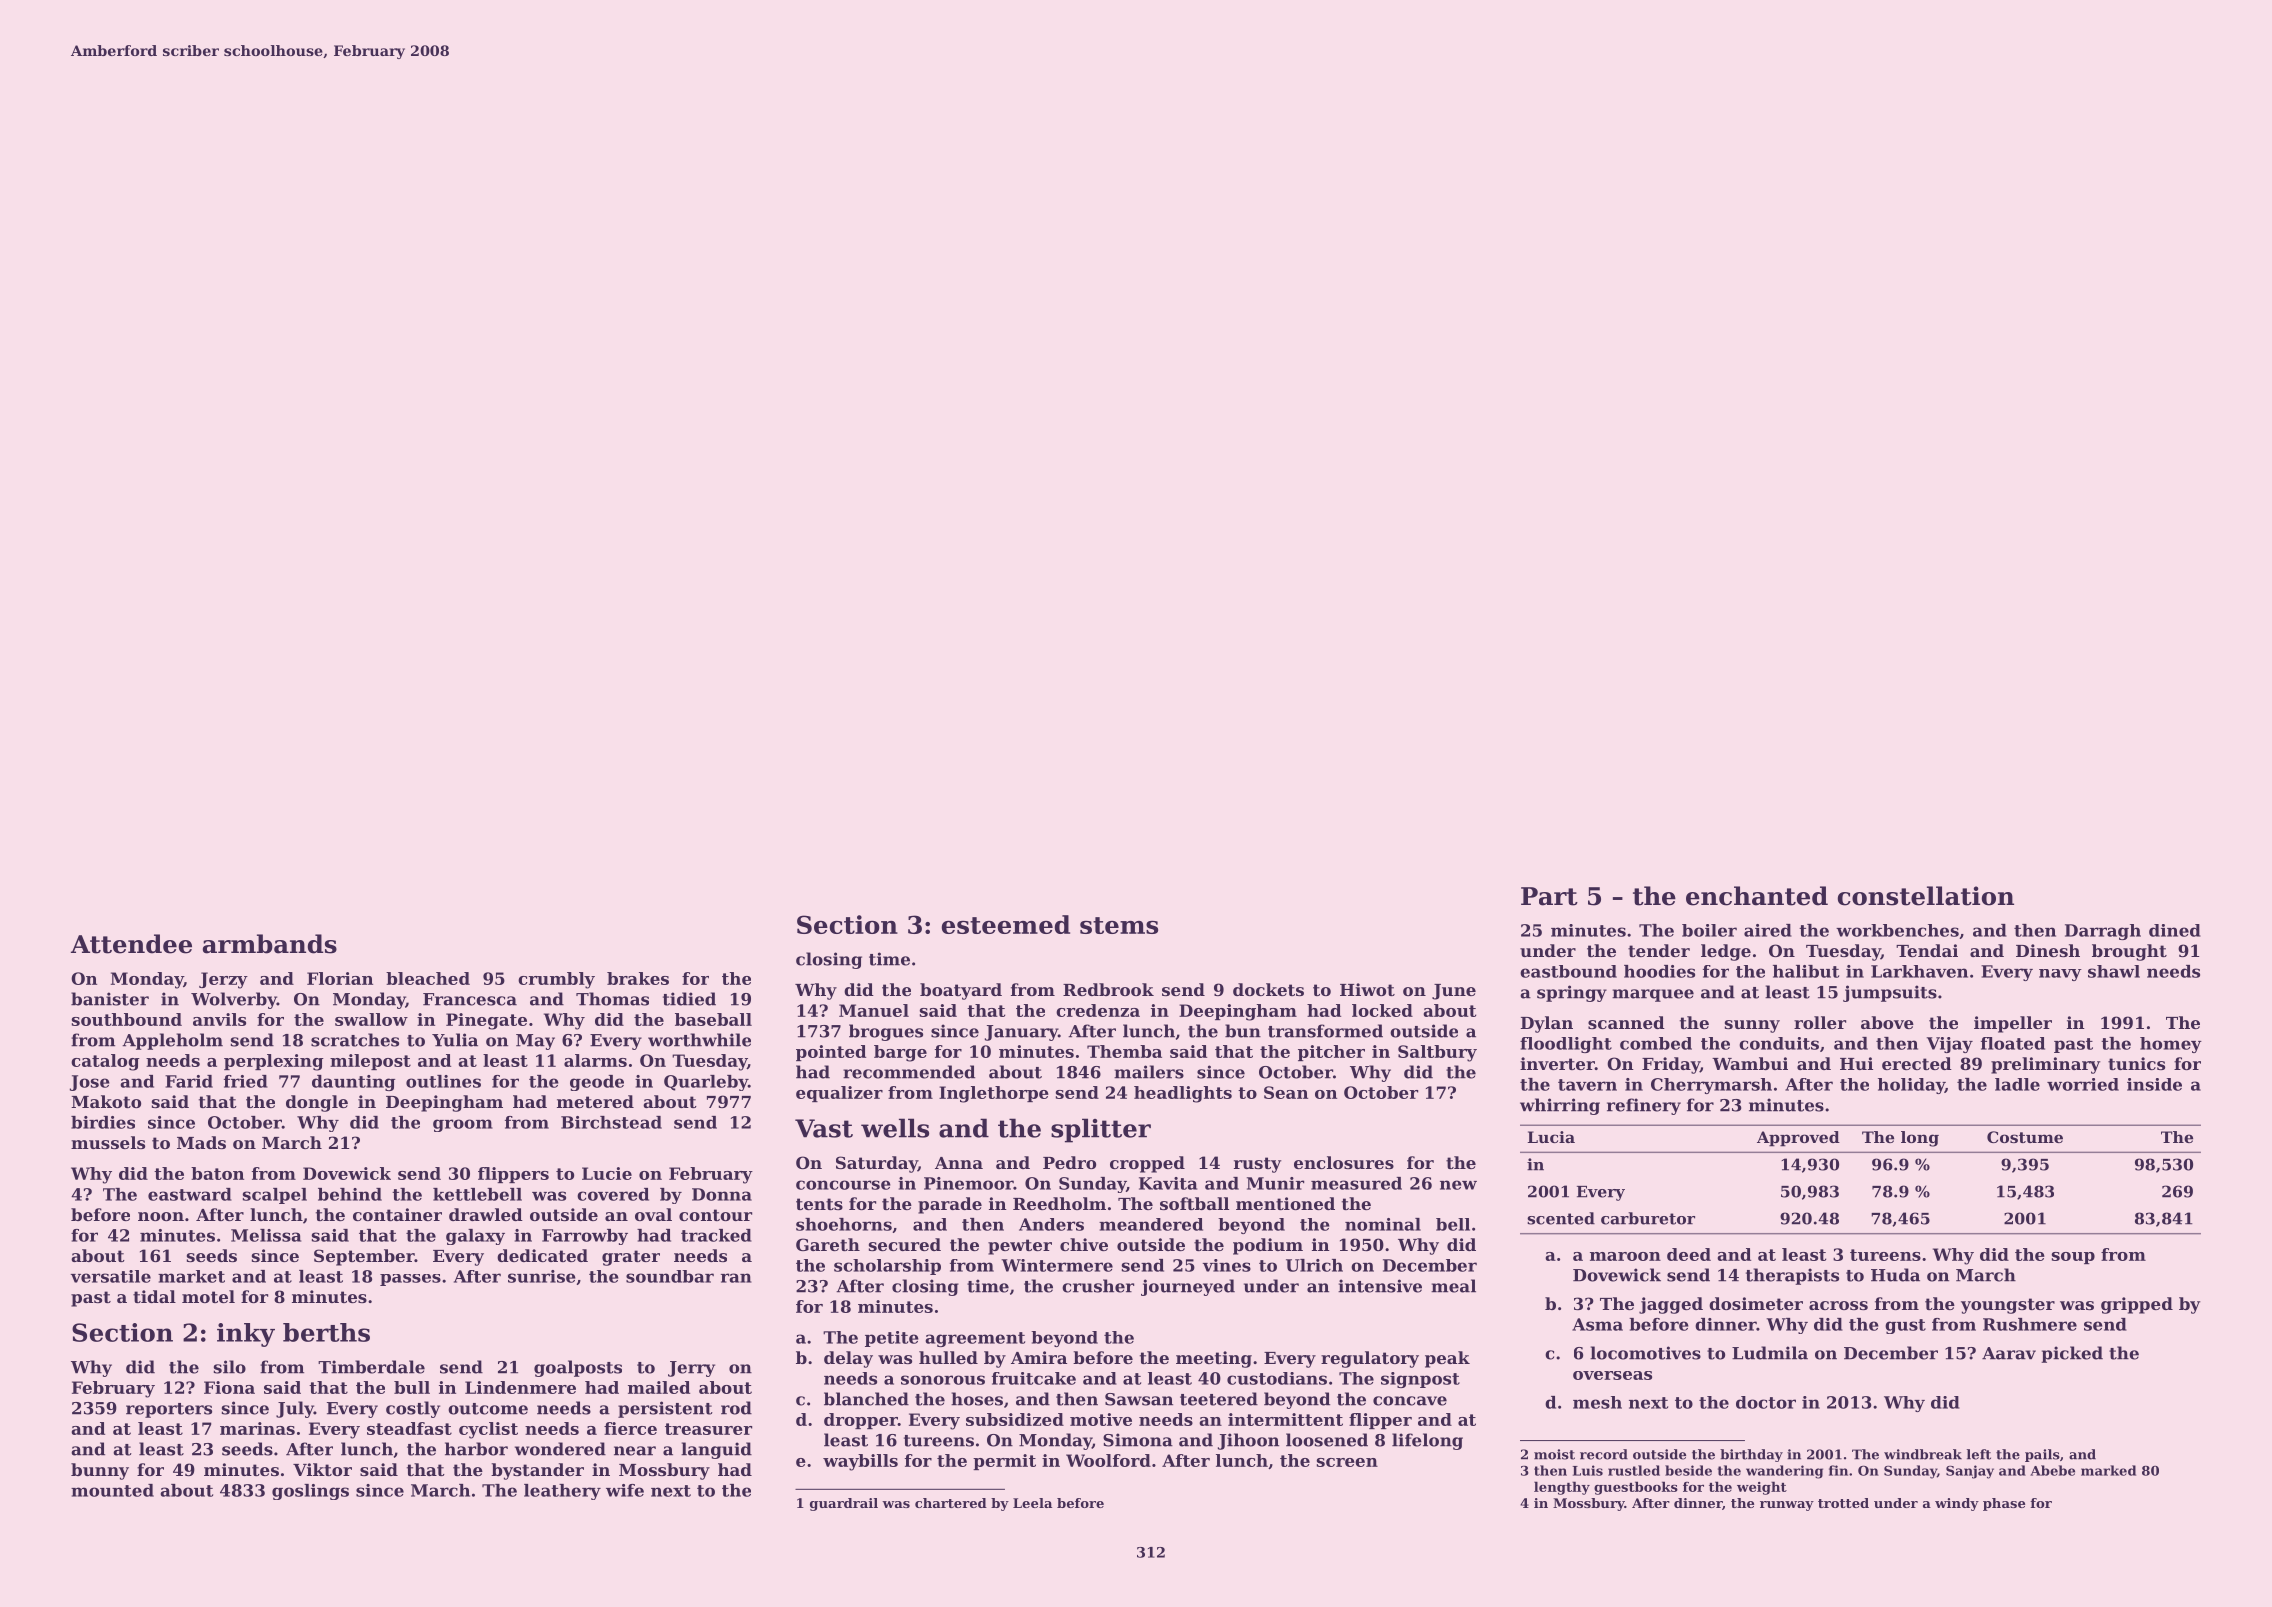  What do you see at coordinates (2017, 1084) in the page?
I see `ladle` at bounding box center [2017, 1084].
